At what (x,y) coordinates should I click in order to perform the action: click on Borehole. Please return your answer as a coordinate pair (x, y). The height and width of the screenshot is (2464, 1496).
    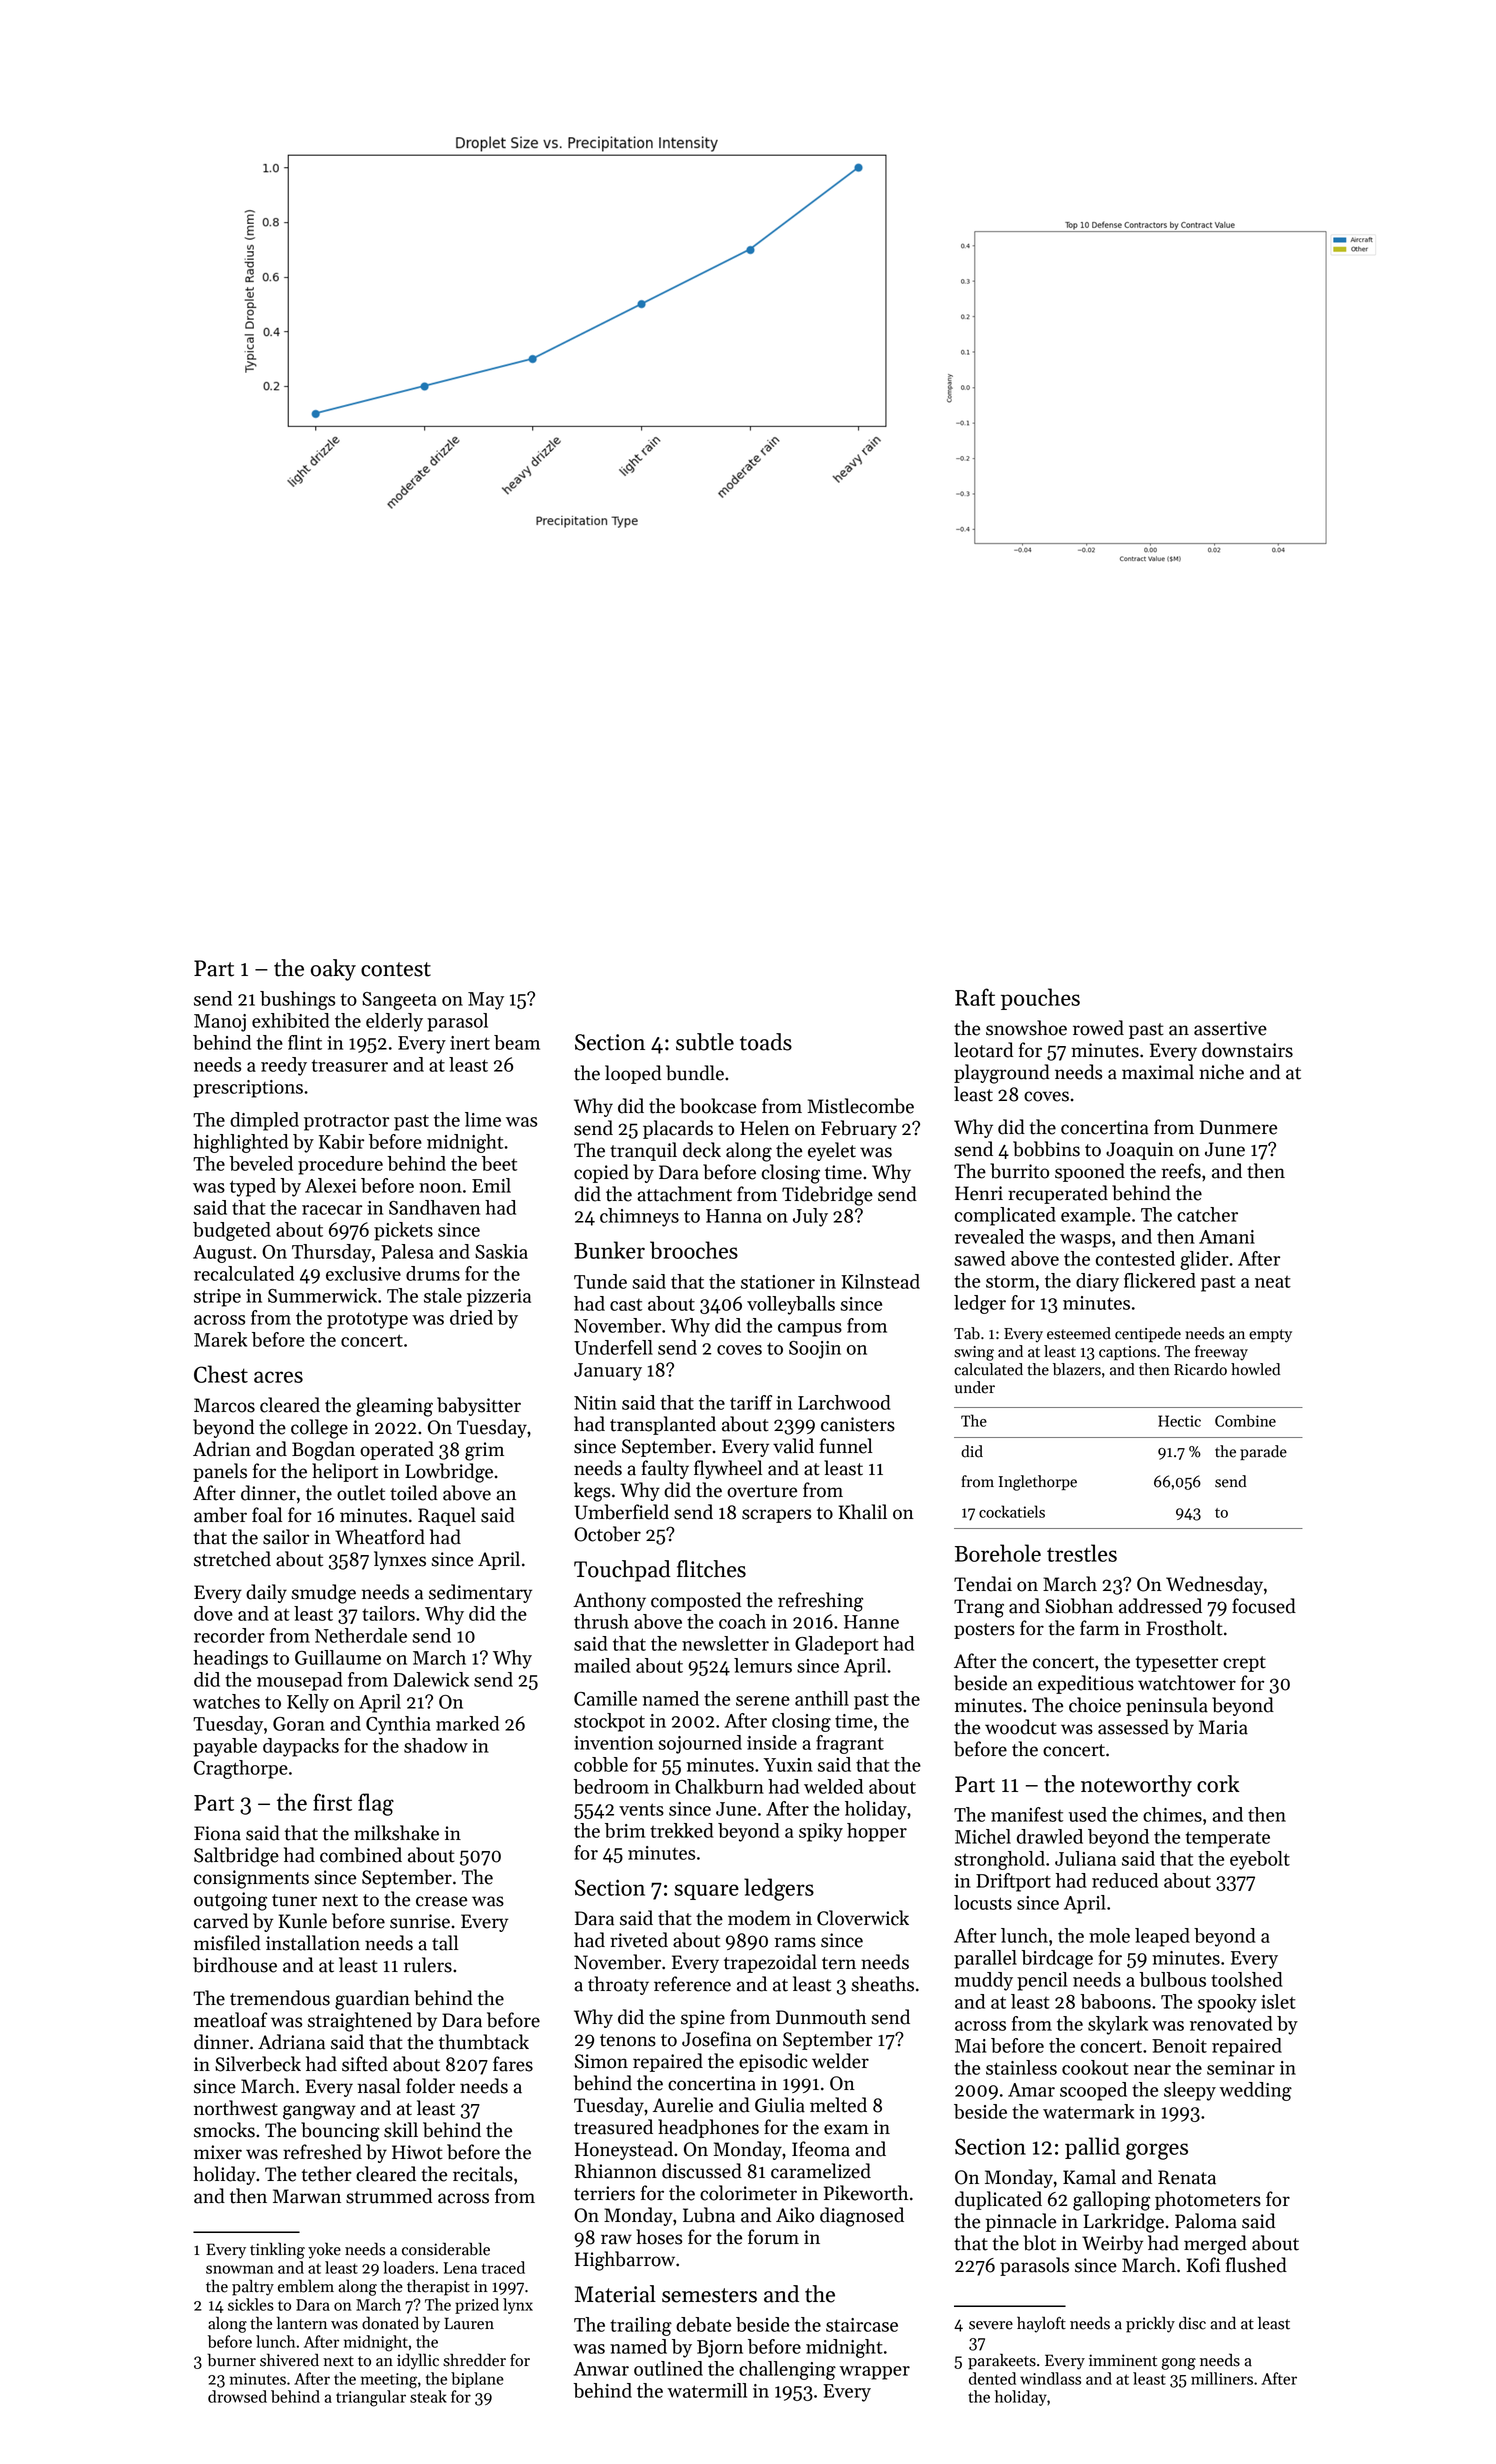
    Looking at the image, I should click on (998, 1553).
